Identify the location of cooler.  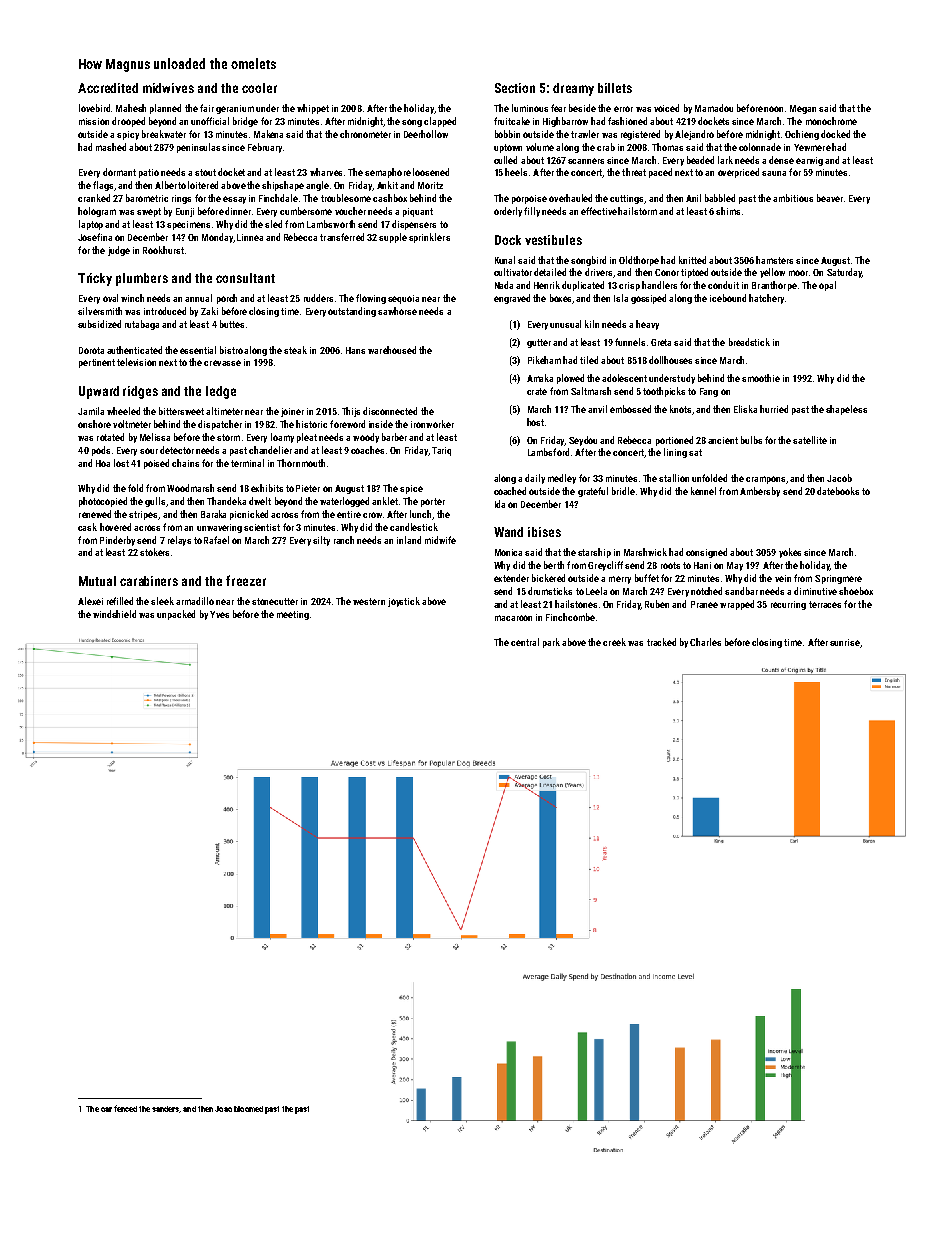
(259, 88).
